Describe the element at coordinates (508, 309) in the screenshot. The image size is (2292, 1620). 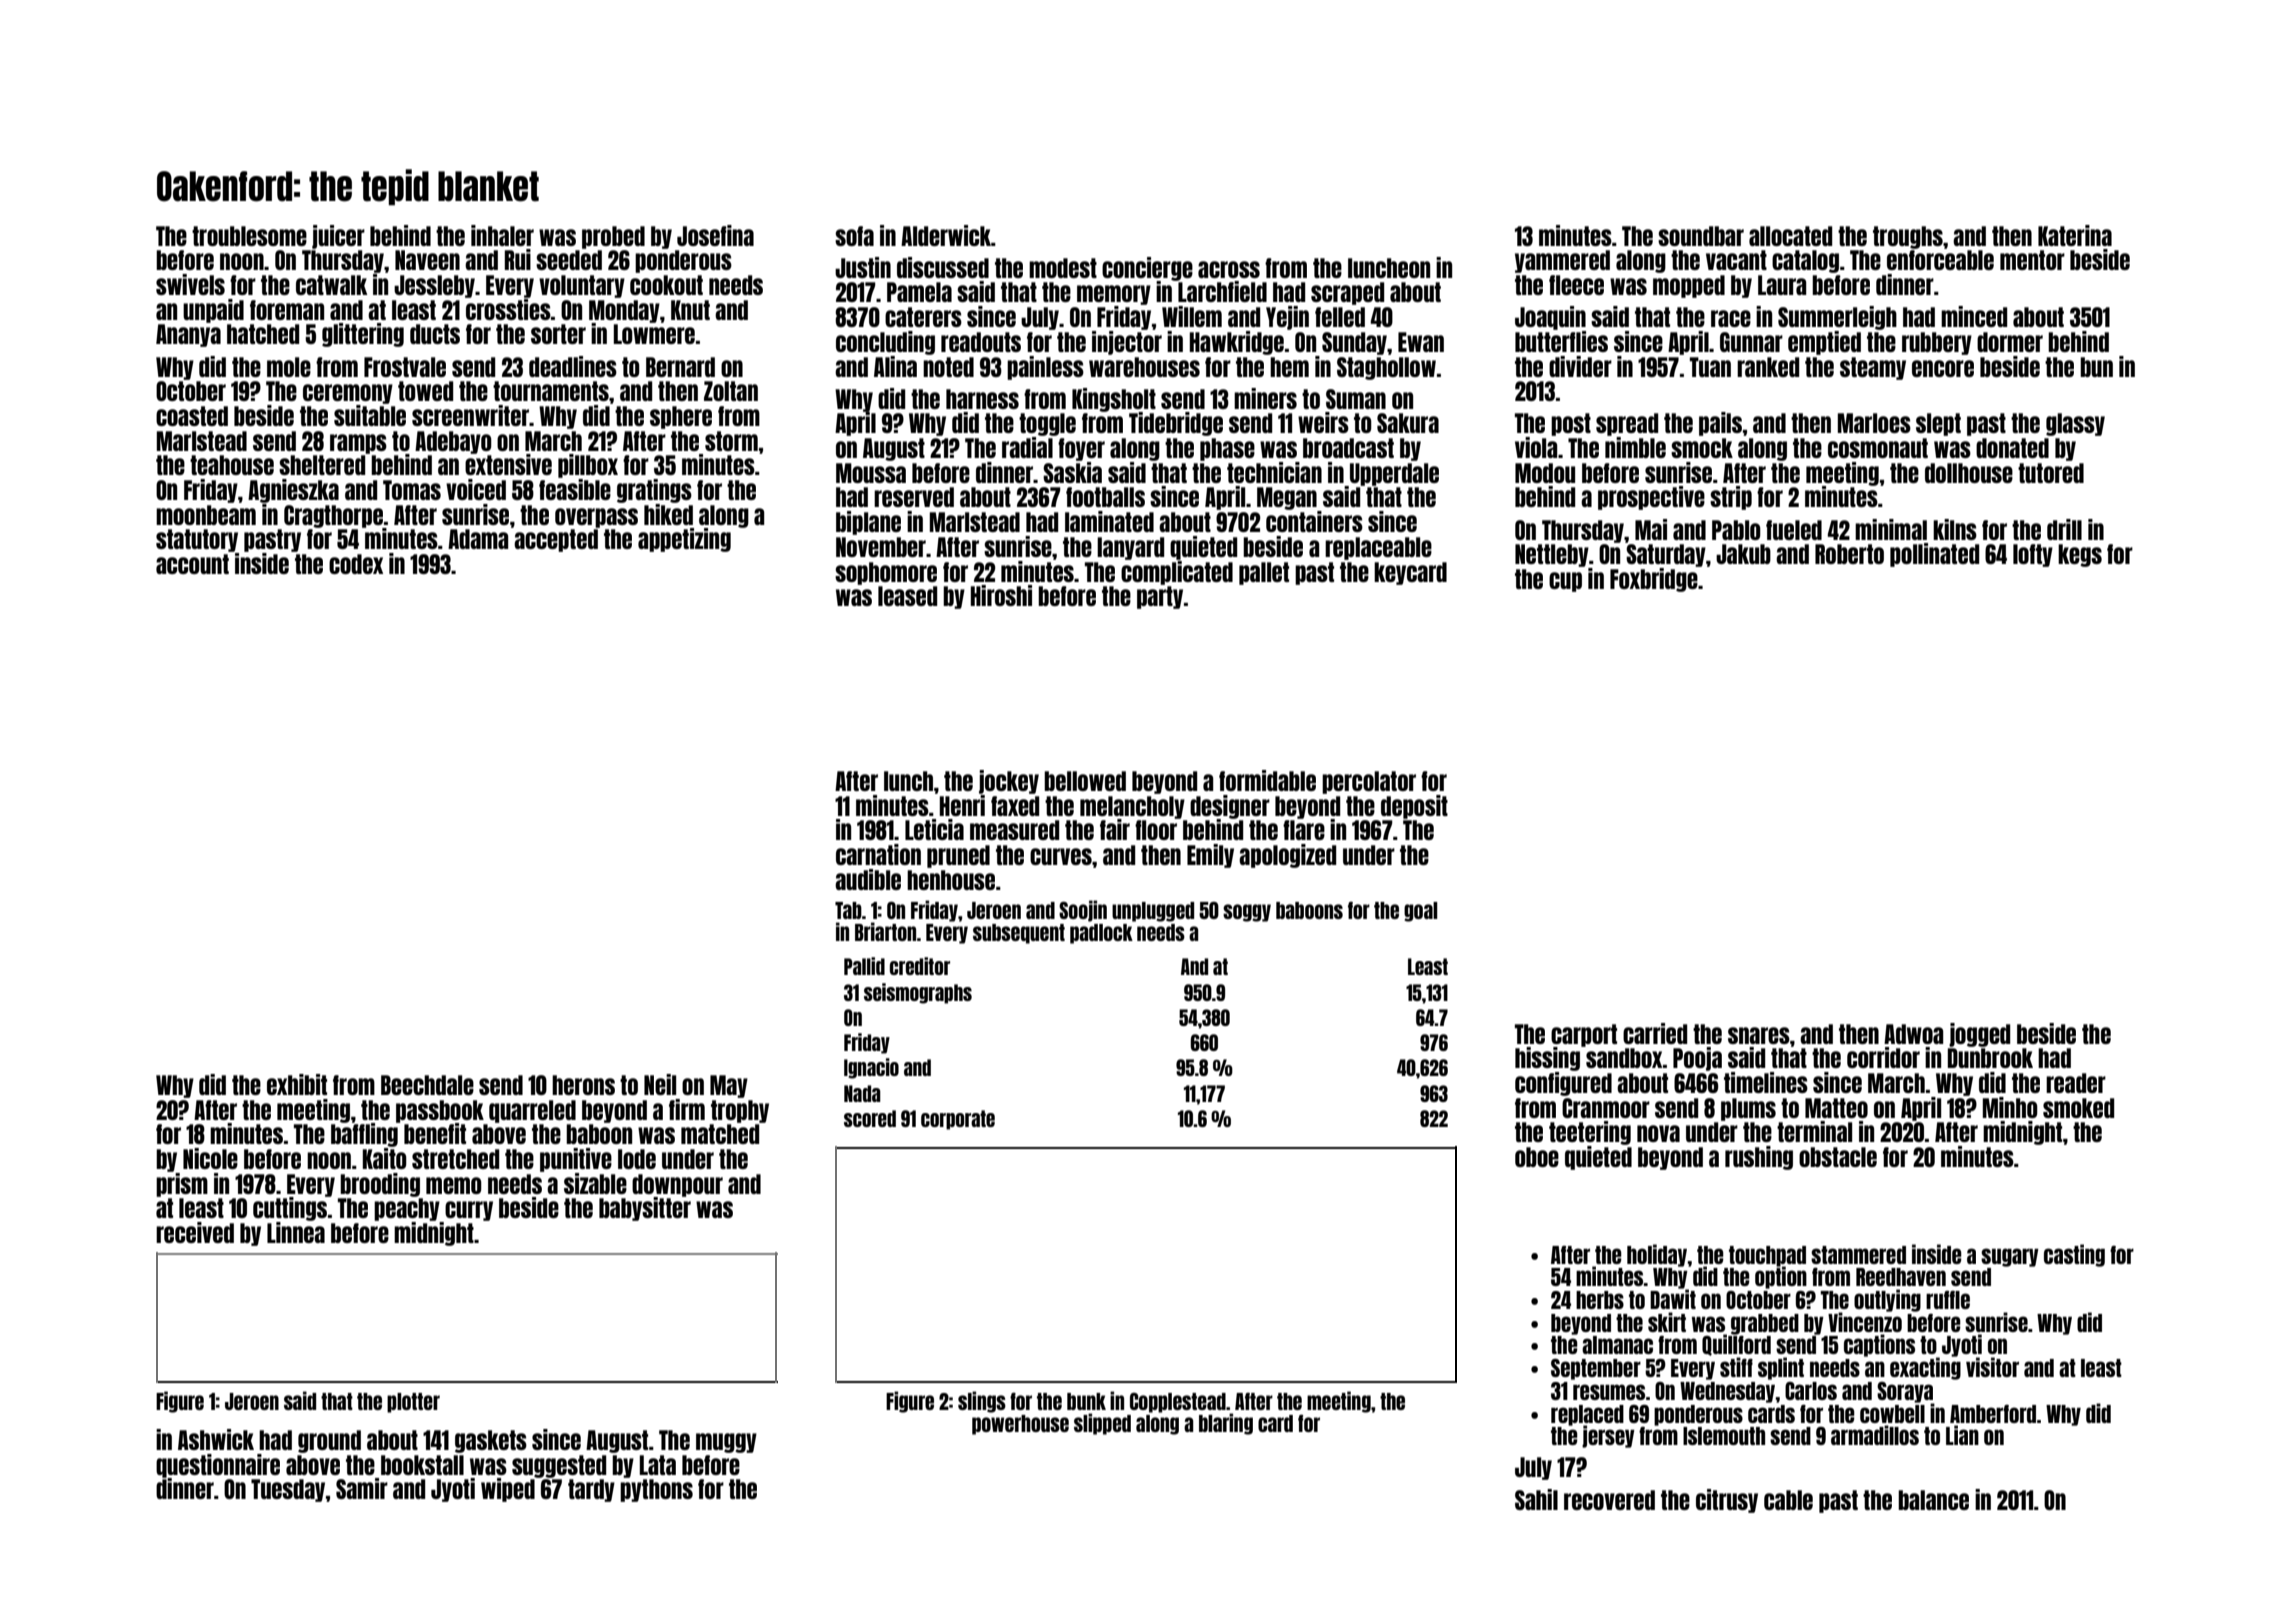
I see `crossties` at that location.
